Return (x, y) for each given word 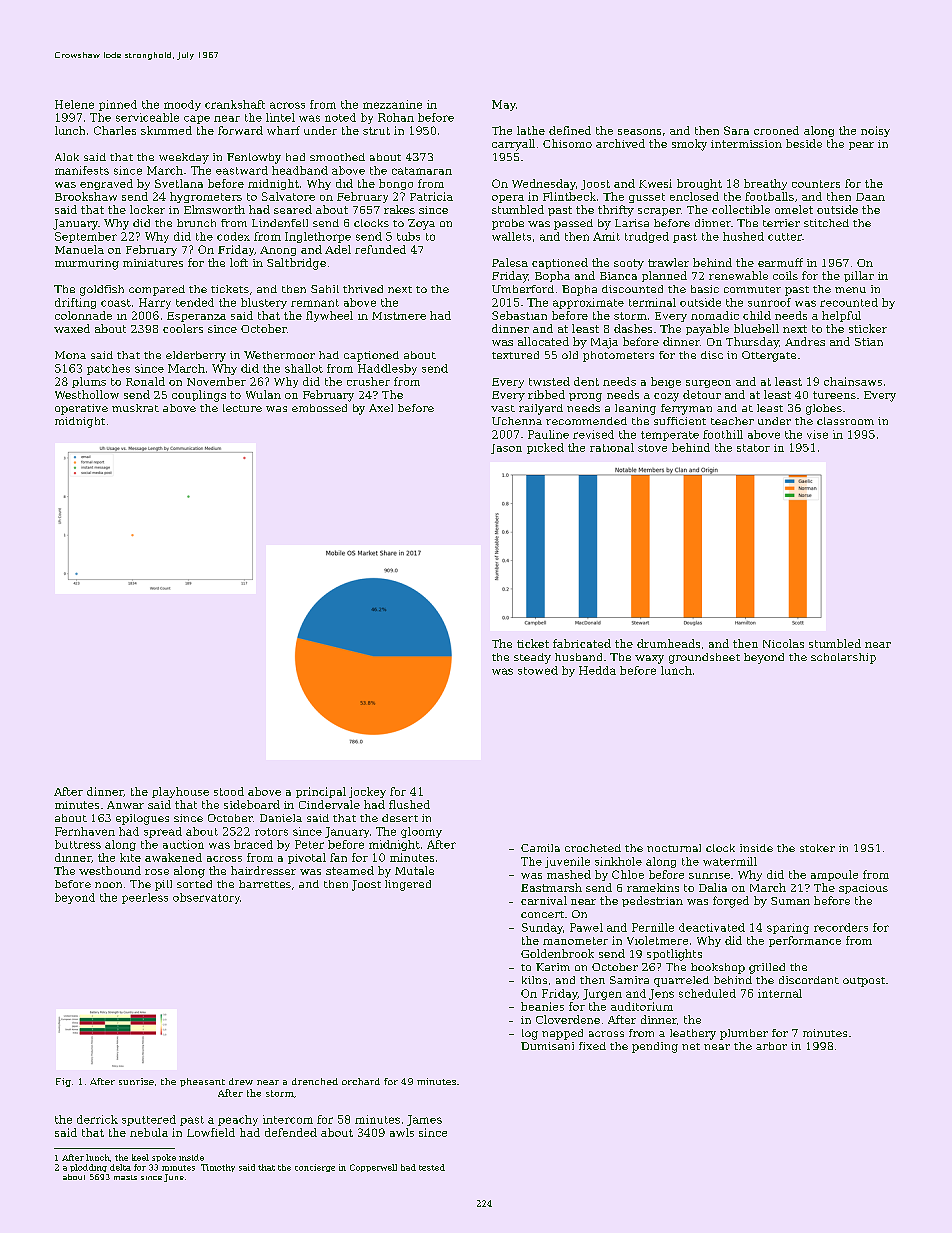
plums (89, 382)
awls (402, 1132)
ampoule (834, 875)
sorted (194, 884)
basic (705, 289)
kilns (534, 980)
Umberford (523, 289)
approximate (588, 303)
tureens (834, 395)
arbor (771, 1046)
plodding (88, 1168)
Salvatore (288, 196)
